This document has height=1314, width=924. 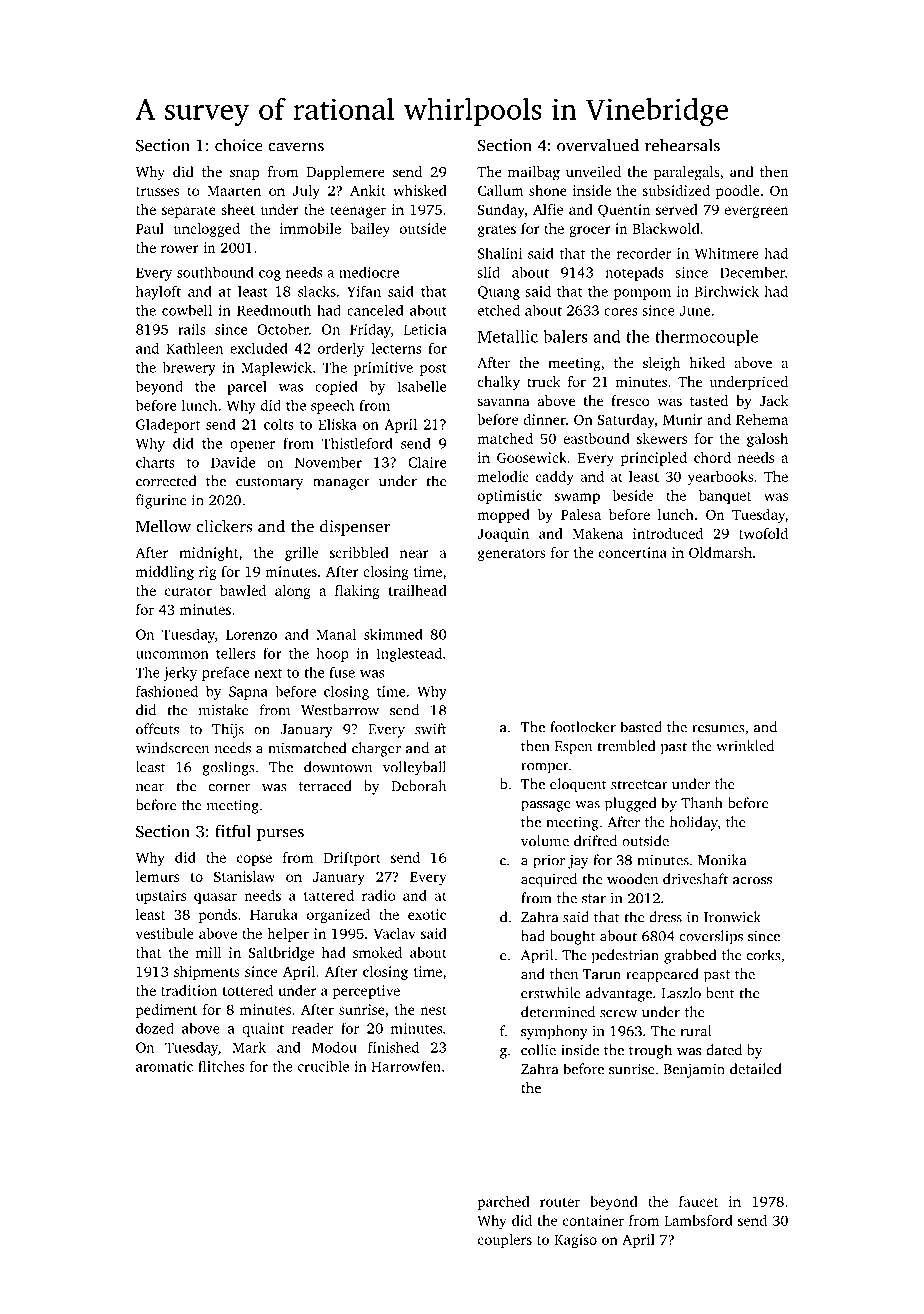 I want to click on concertina, so click(x=633, y=552).
